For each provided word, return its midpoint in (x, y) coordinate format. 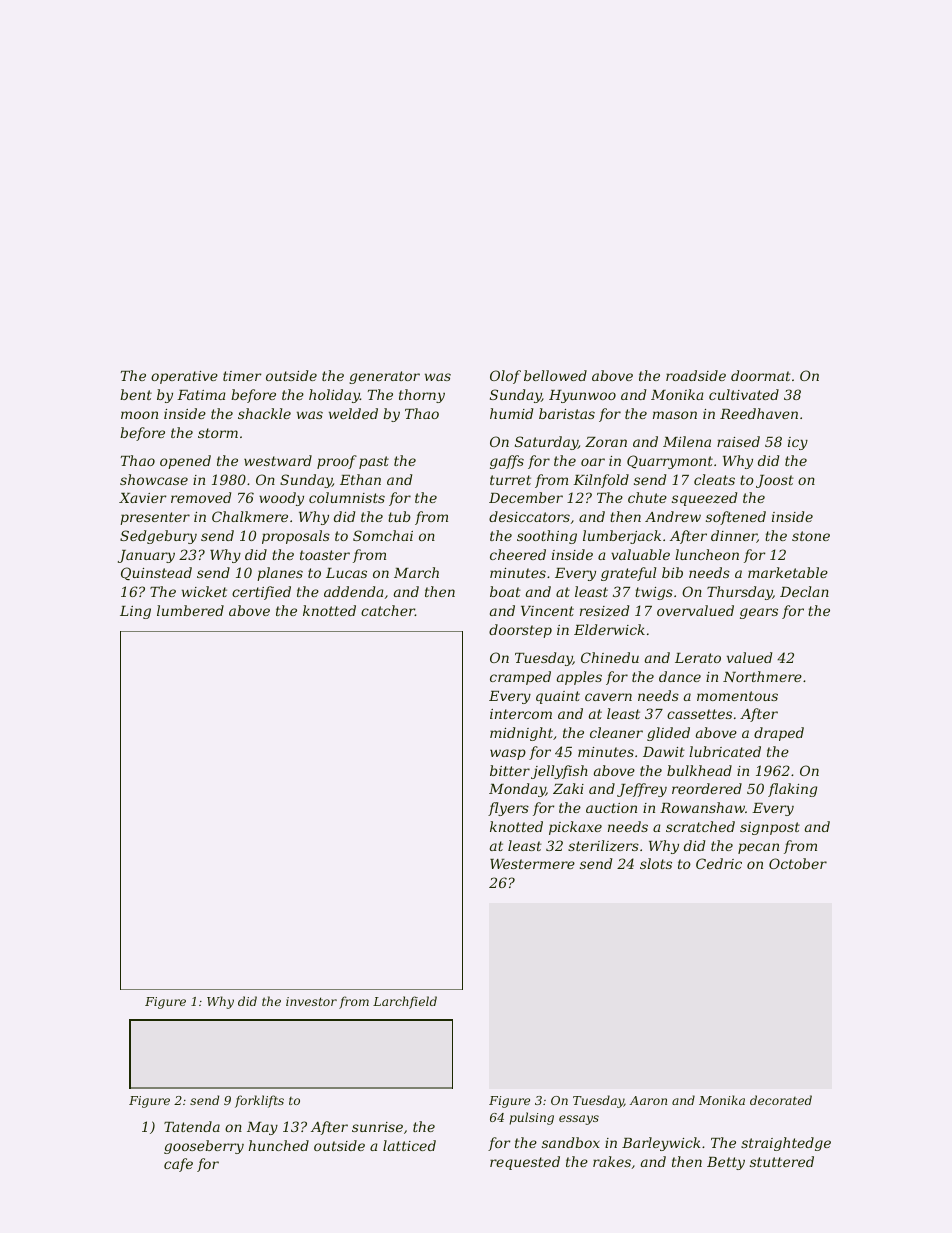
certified (261, 593)
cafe (178, 1165)
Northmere (762, 676)
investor (311, 1001)
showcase (154, 479)
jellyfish (559, 772)
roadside (696, 375)
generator (384, 377)
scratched (700, 826)
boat (505, 591)
